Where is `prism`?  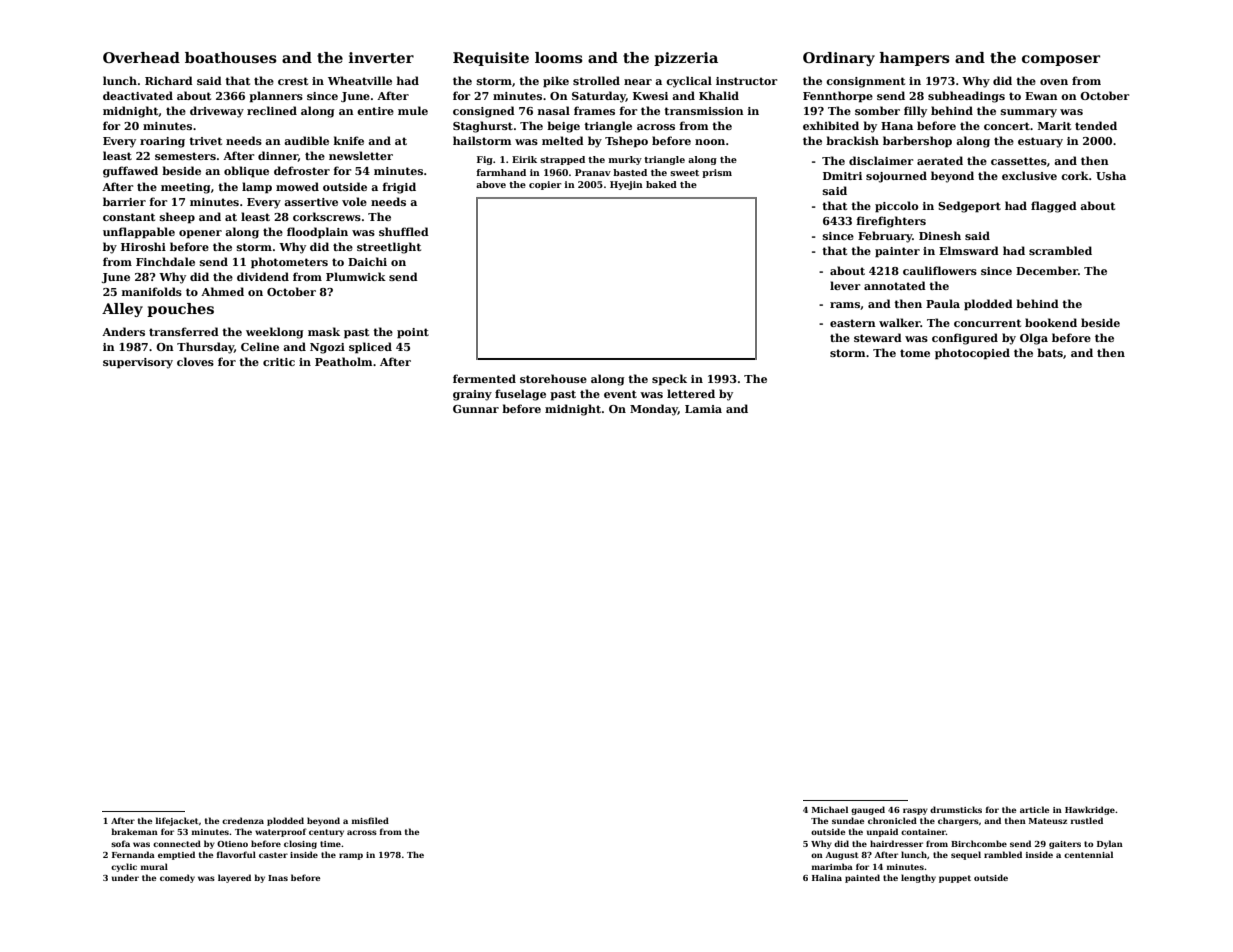
prism is located at coordinates (717, 173).
